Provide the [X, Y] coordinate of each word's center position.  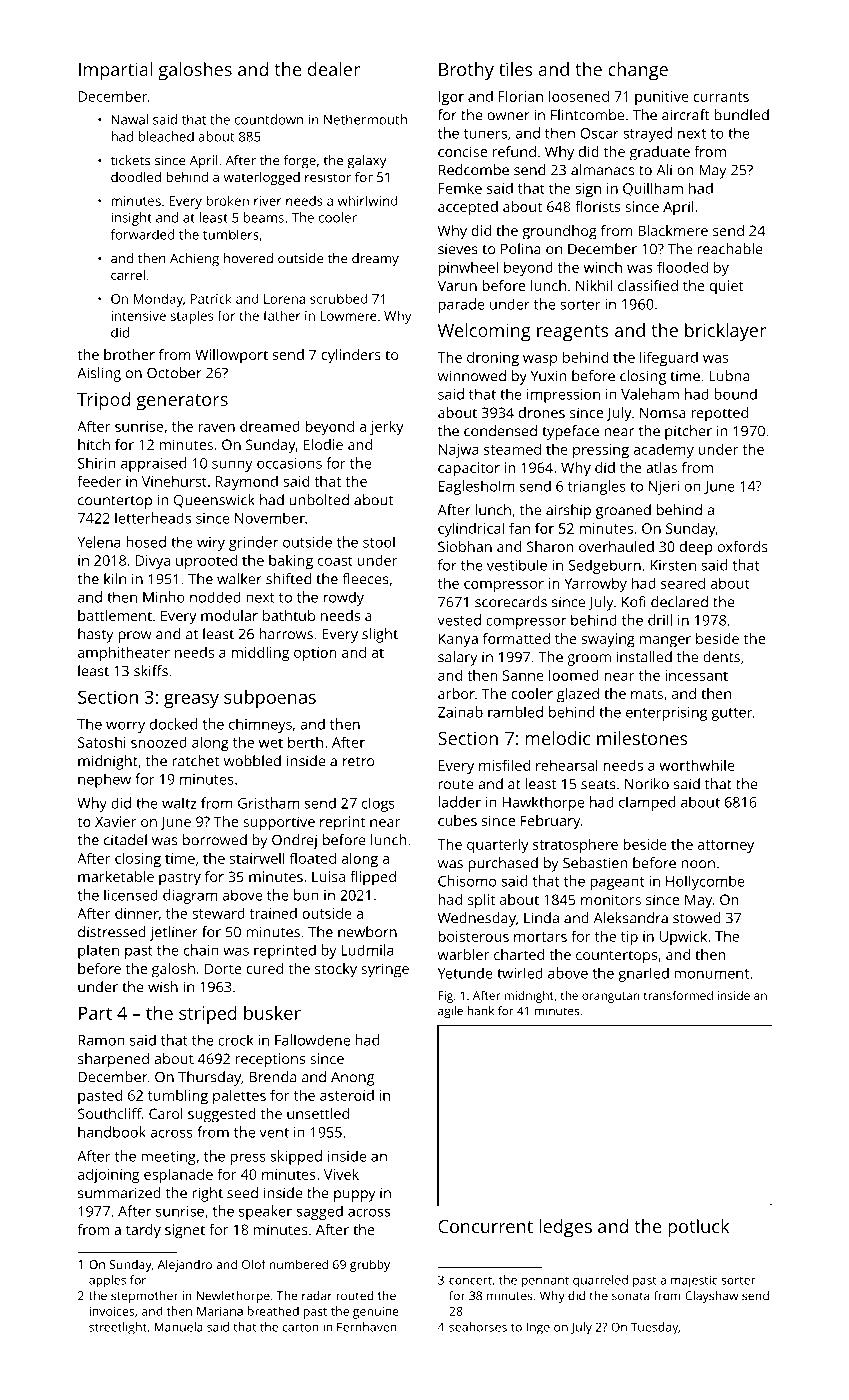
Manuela [178, 1327]
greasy [191, 701]
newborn [367, 932]
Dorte [223, 968]
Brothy [466, 71]
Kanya [458, 640]
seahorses [478, 1327]
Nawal [130, 119]
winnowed [472, 376]
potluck [698, 1228]
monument [711, 974]
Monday [158, 300]
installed [644, 657]
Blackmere [673, 230]
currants [721, 97]
